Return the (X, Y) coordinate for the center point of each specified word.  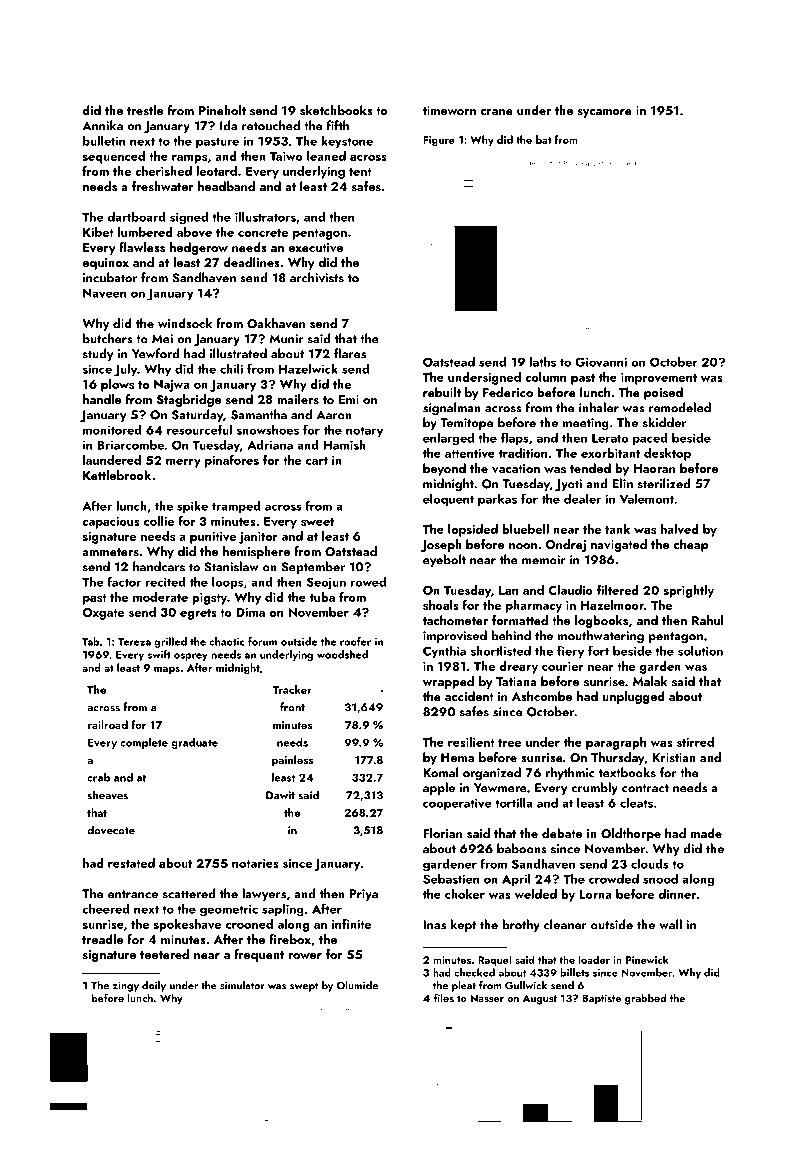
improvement (659, 379)
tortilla (514, 803)
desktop (667, 454)
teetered (164, 954)
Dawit (280, 795)
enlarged (448, 439)
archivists (317, 277)
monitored (112, 429)
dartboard (137, 216)
